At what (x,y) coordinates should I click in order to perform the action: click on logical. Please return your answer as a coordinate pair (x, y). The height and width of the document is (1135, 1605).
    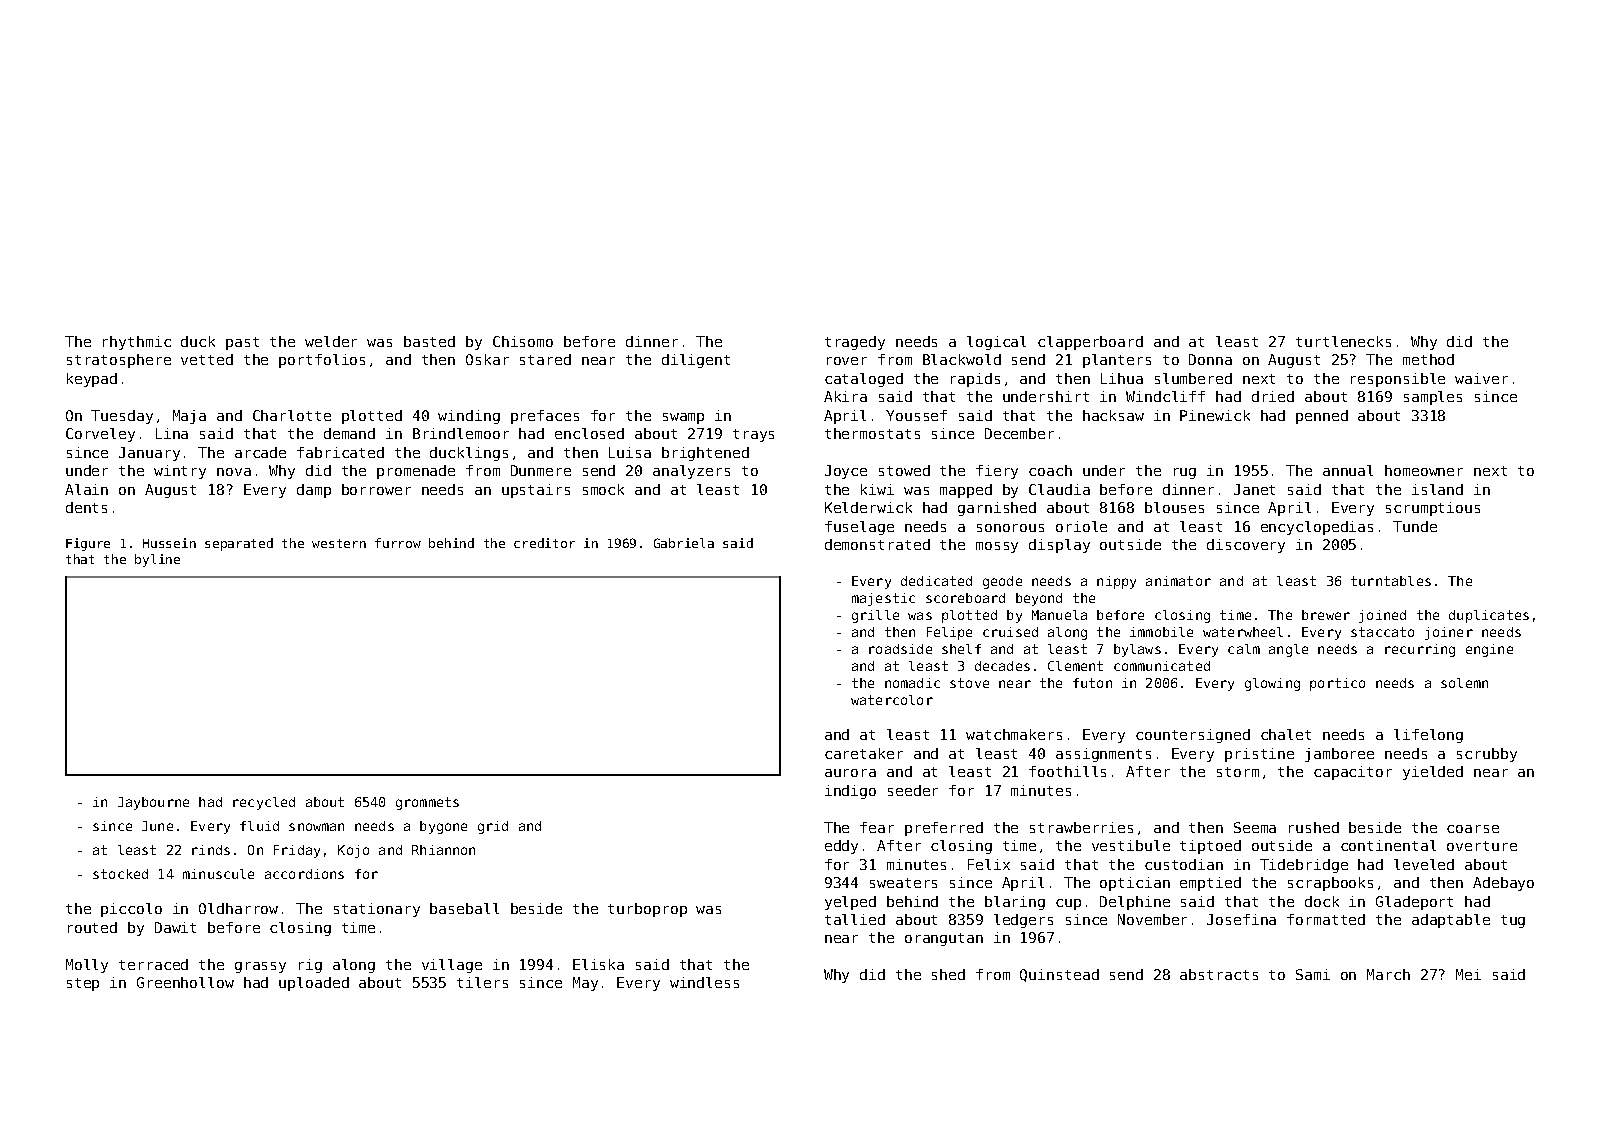
    Looking at the image, I should click on (996, 343).
